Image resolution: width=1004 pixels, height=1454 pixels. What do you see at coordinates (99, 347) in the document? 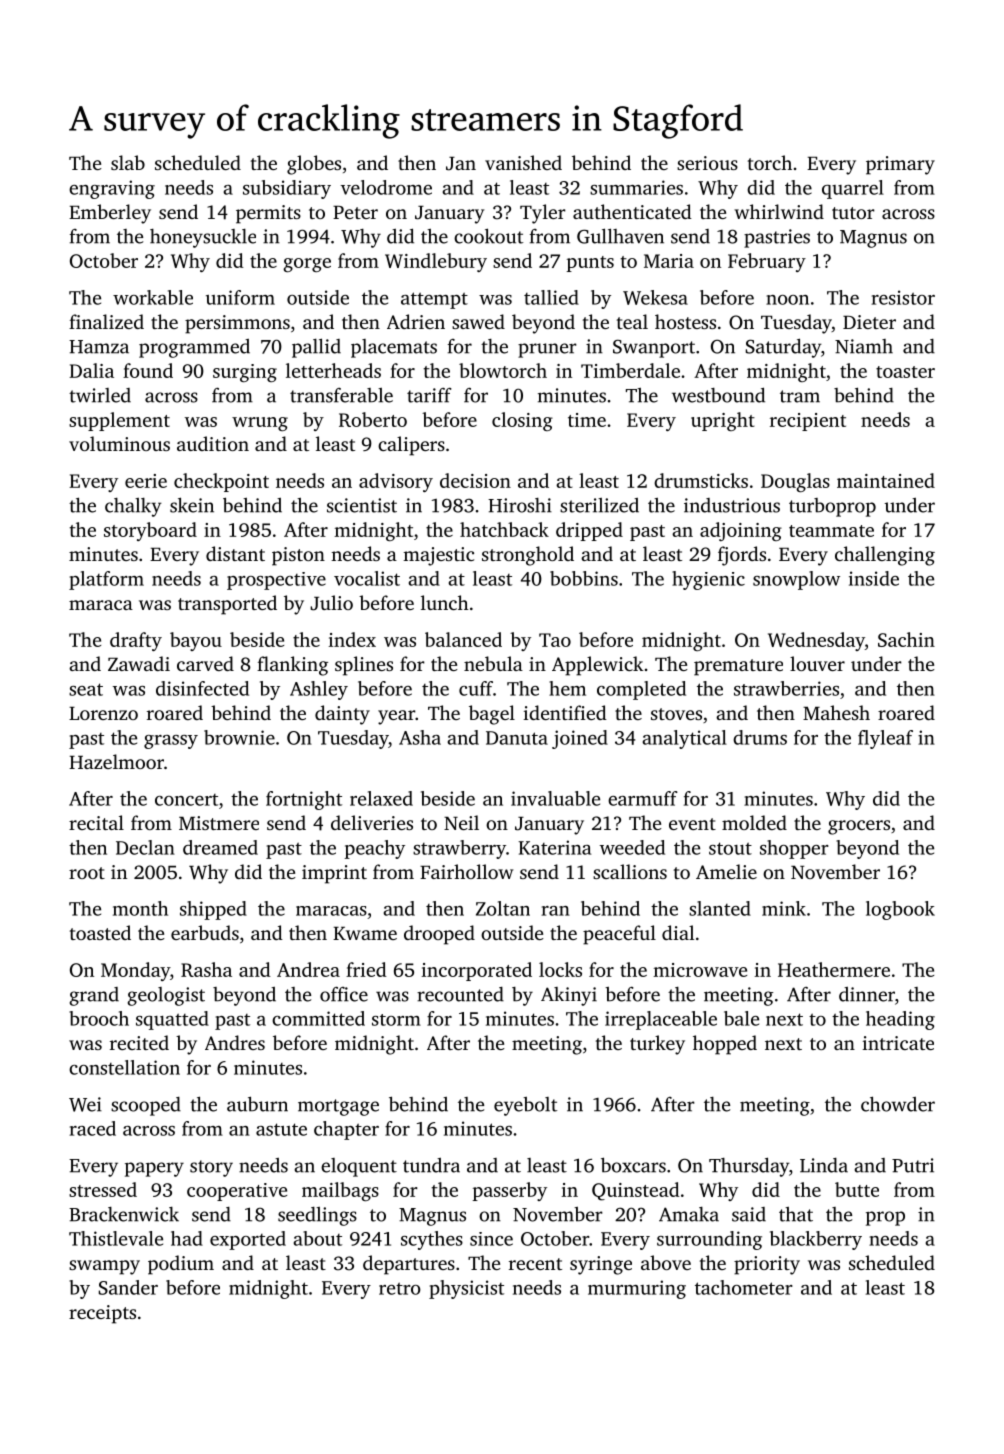
I see `Hamza` at bounding box center [99, 347].
